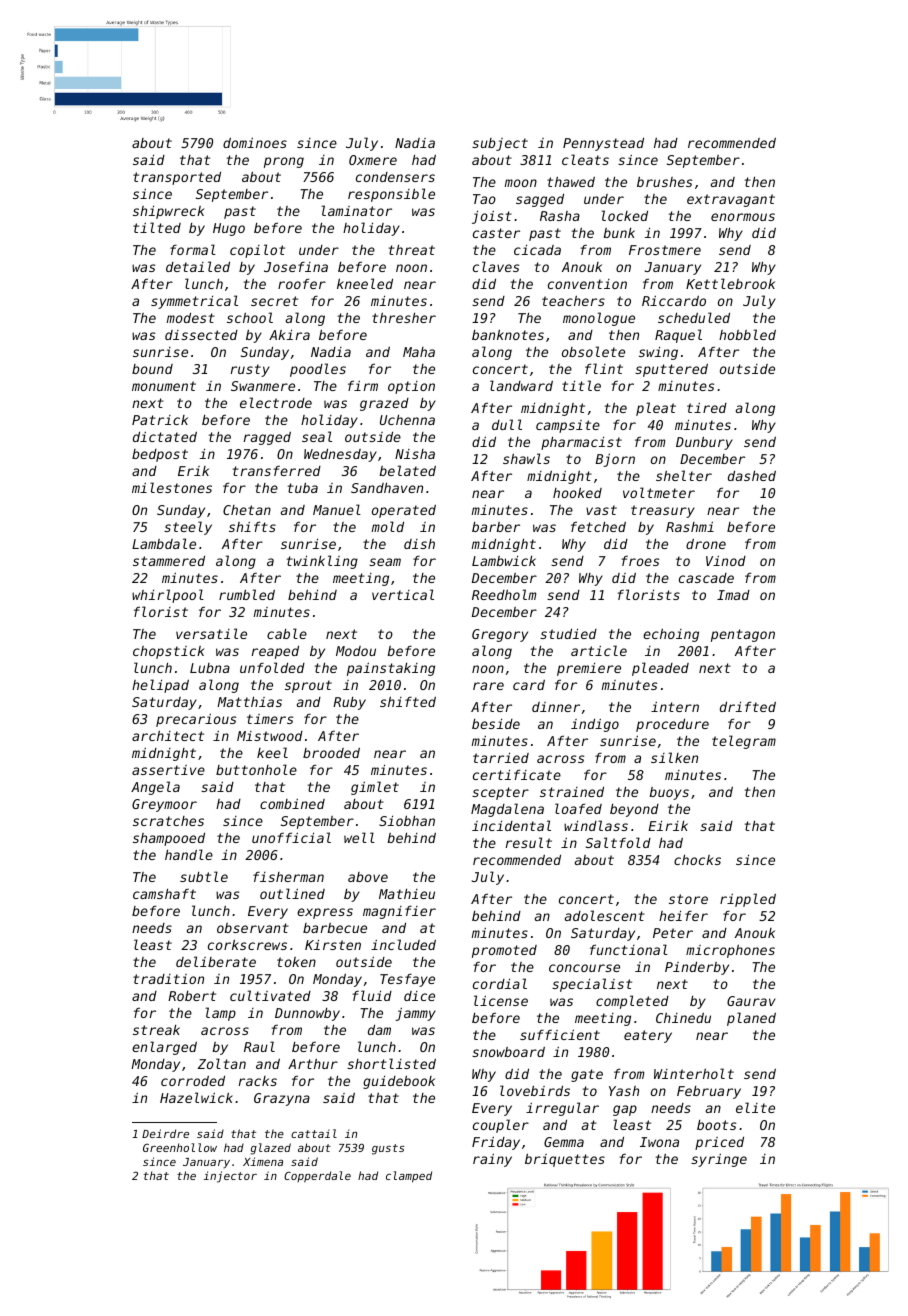 Image resolution: width=908 pixels, height=1316 pixels. What do you see at coordinates (177, 178) in the image?
I see `transported` at bounding box center [177, 178].
